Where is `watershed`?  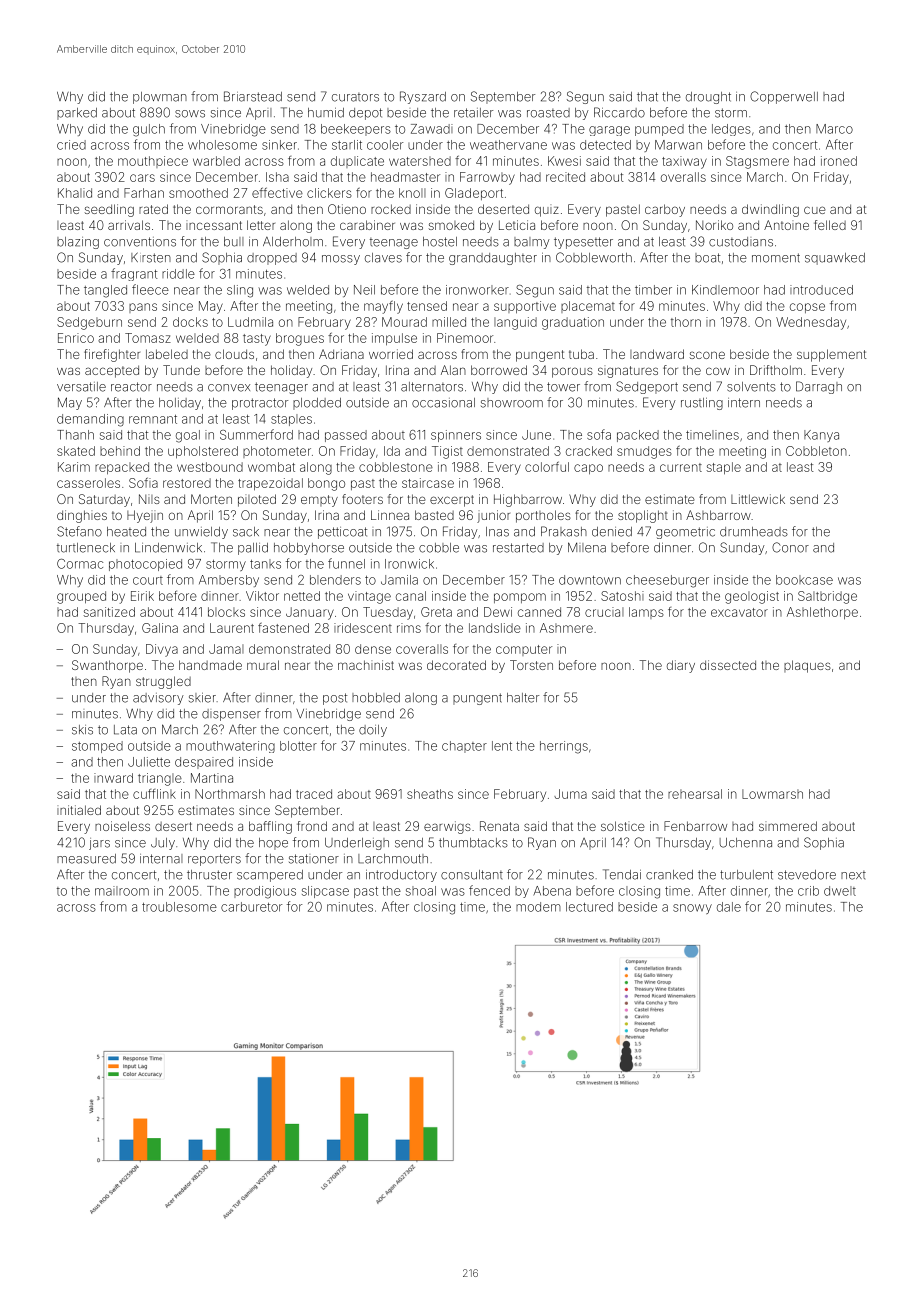
watershed is located at coordinates (420, 161).
